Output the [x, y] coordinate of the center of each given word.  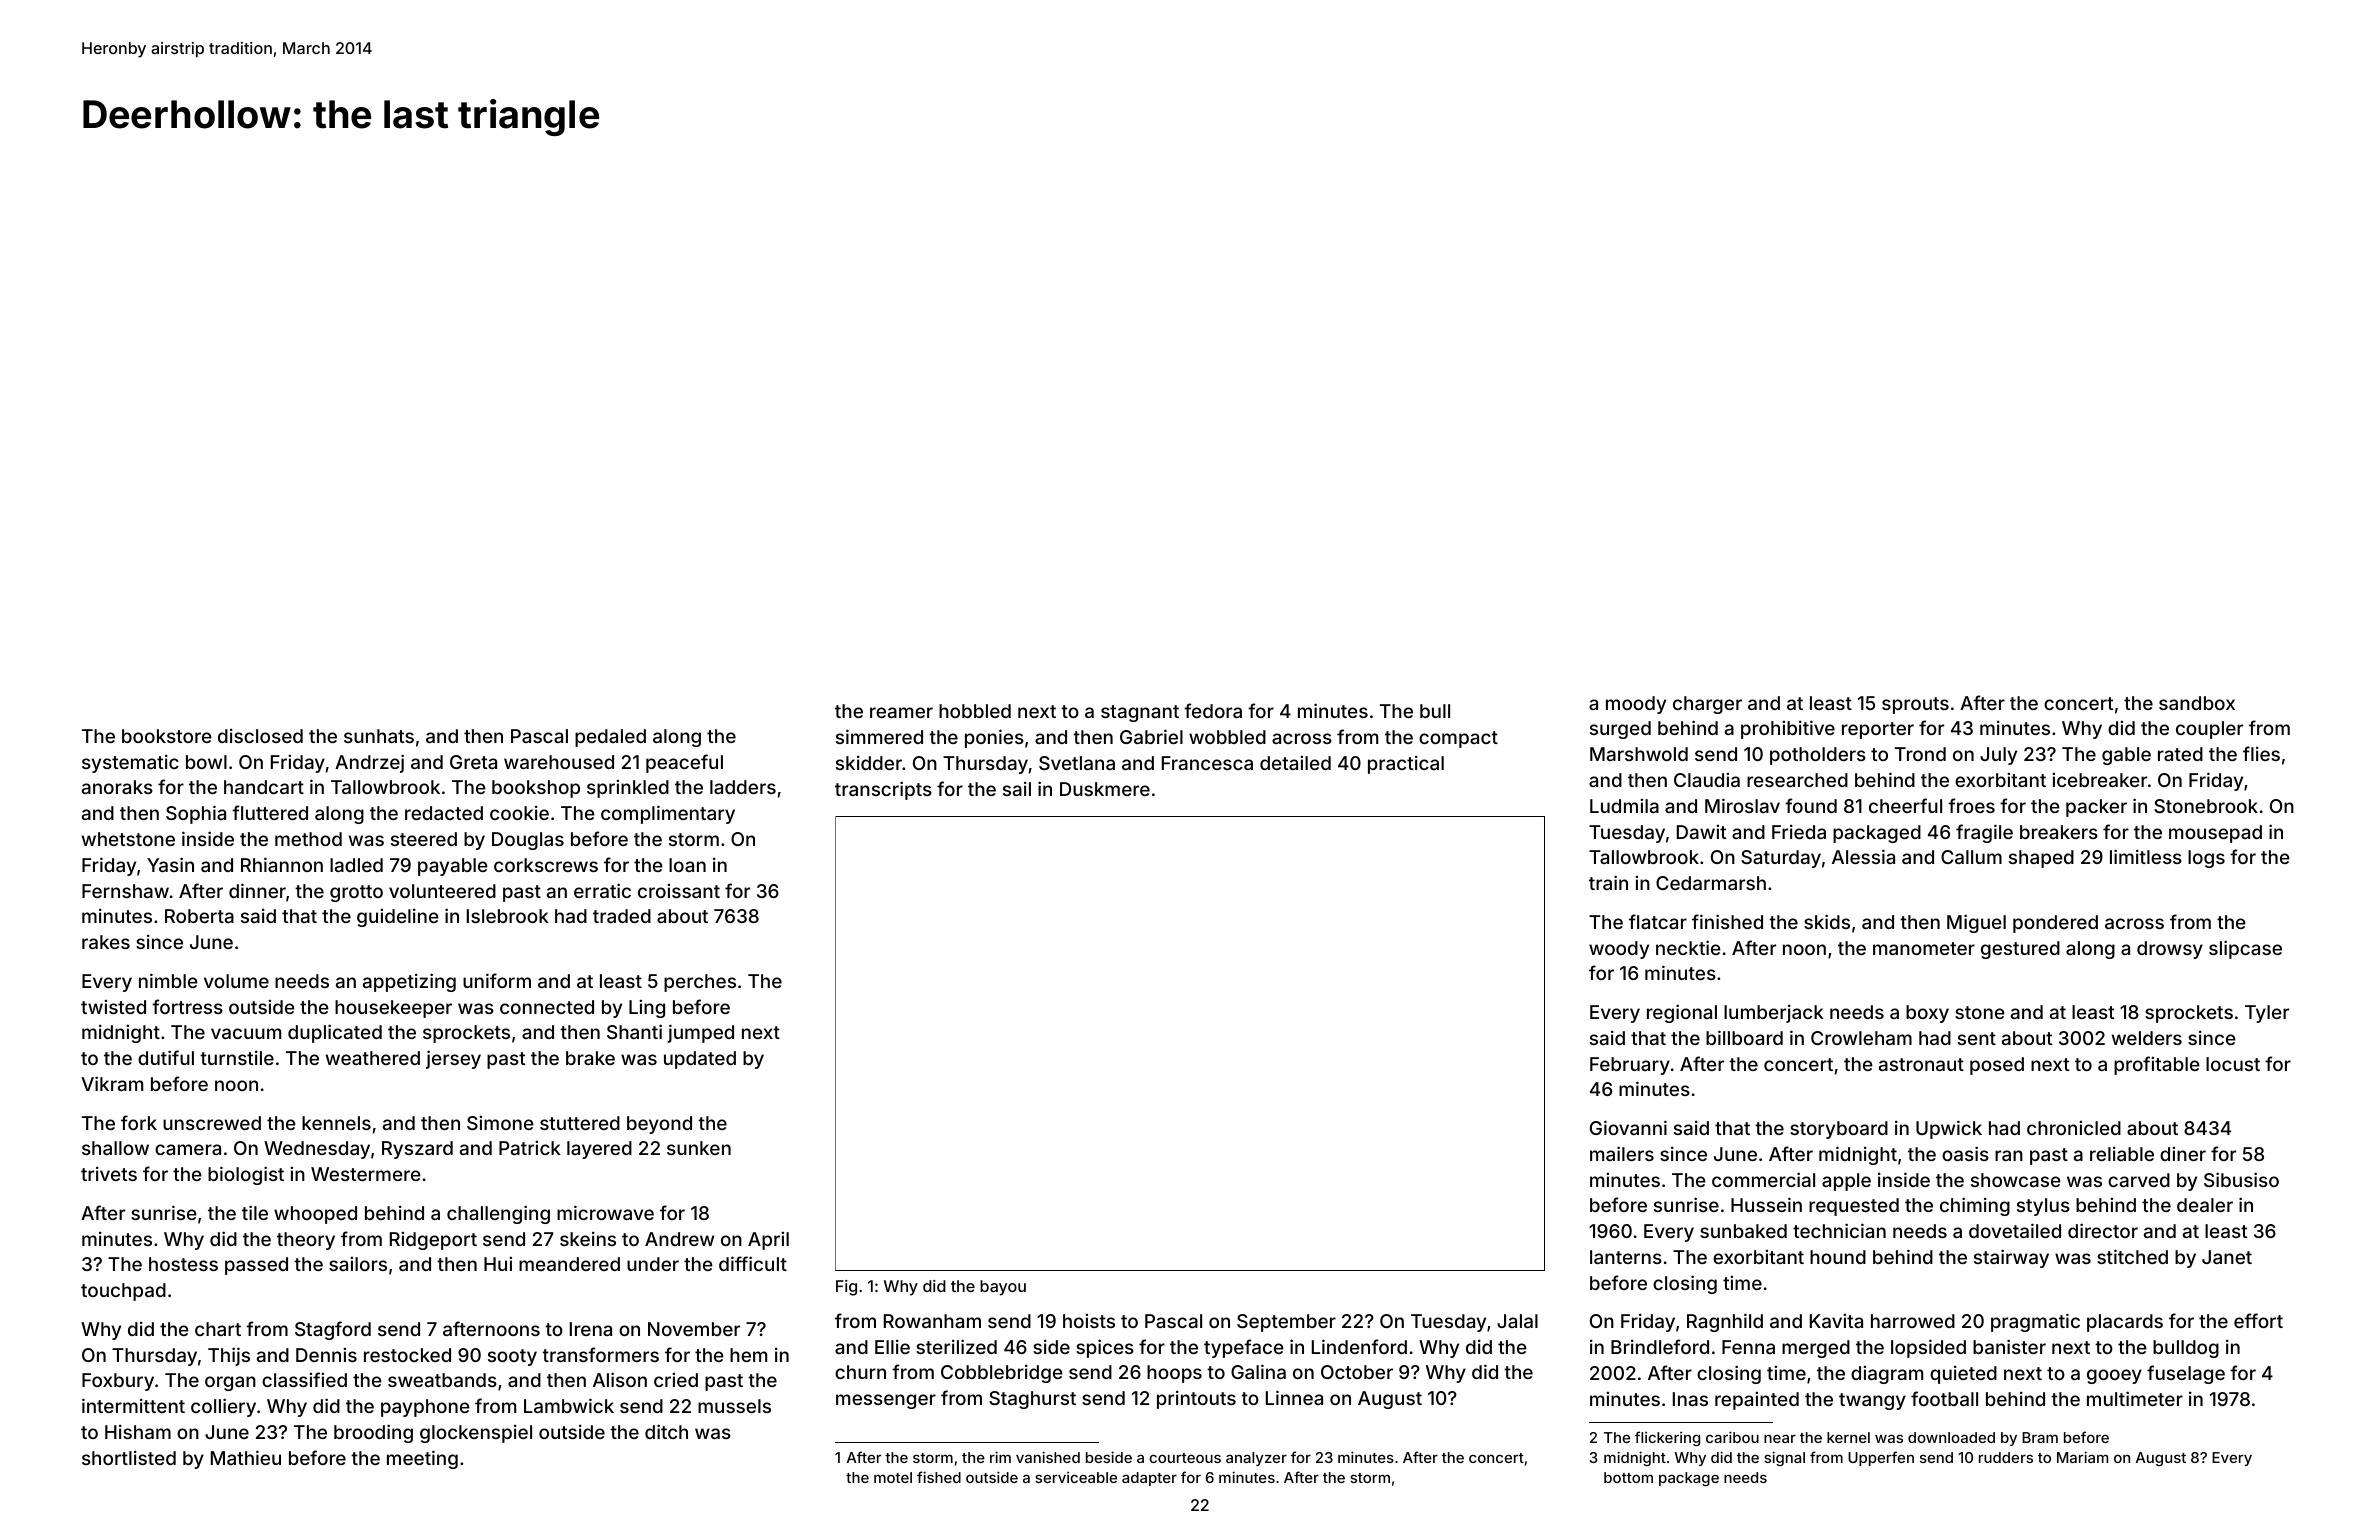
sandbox [2197, 703]
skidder [869, 762]
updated [700, 1060]
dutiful [166, 1057]
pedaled [610, 738]
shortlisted [129, 1457]
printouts [1196, 1399]
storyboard [1839, 1130]
